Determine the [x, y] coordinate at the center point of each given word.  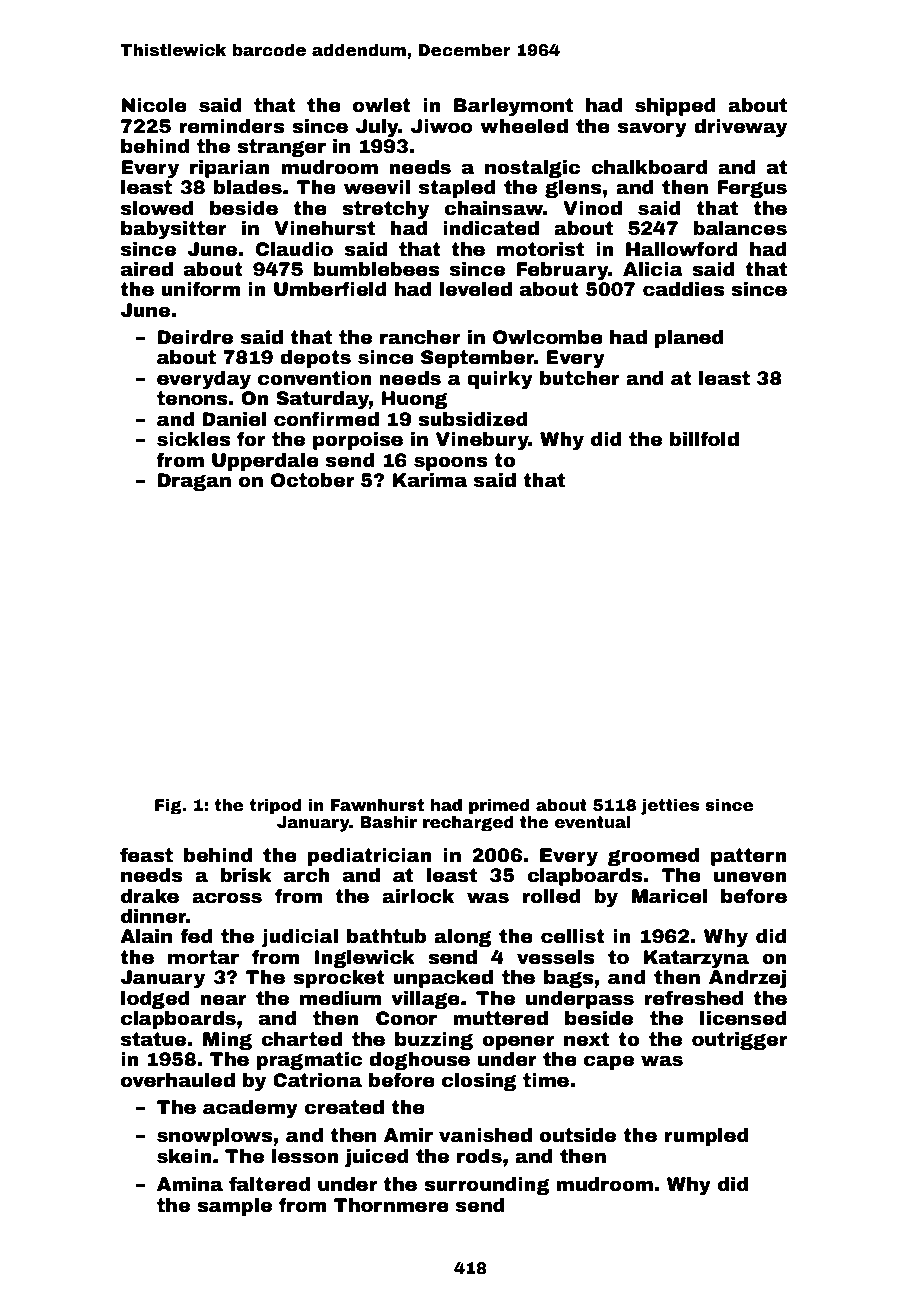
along [463, 938]
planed [689, 339]
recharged [468, 824]
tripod [275, 807]
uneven [750, 877]
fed [196, 936]
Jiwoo [442, 126]
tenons [192, 398]
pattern [749, 857]
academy [250, 1109]
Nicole [154, 105]
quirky [500, 380]
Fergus [752, 189]
